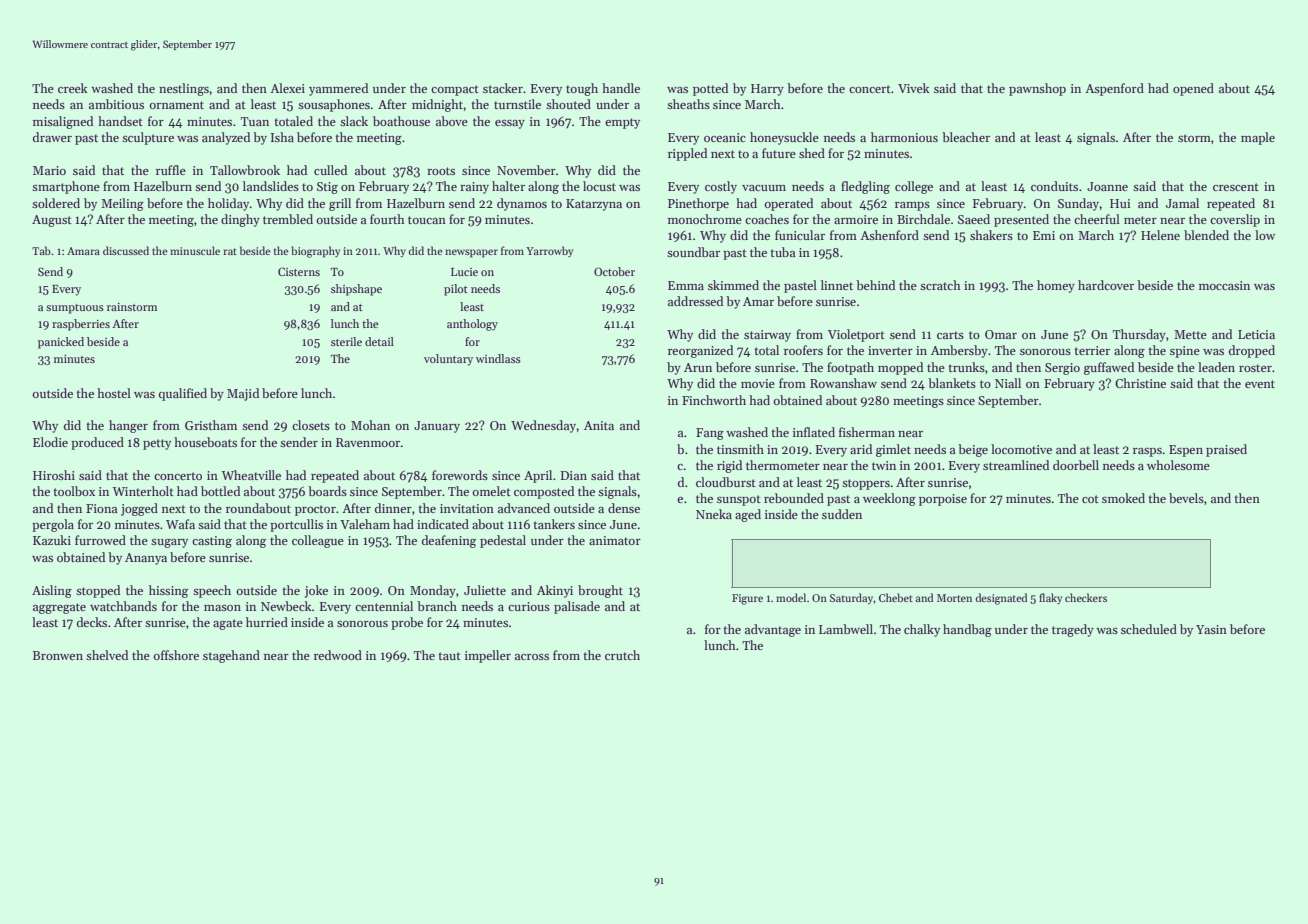  I want to click on tankers, so click(554, 524).
